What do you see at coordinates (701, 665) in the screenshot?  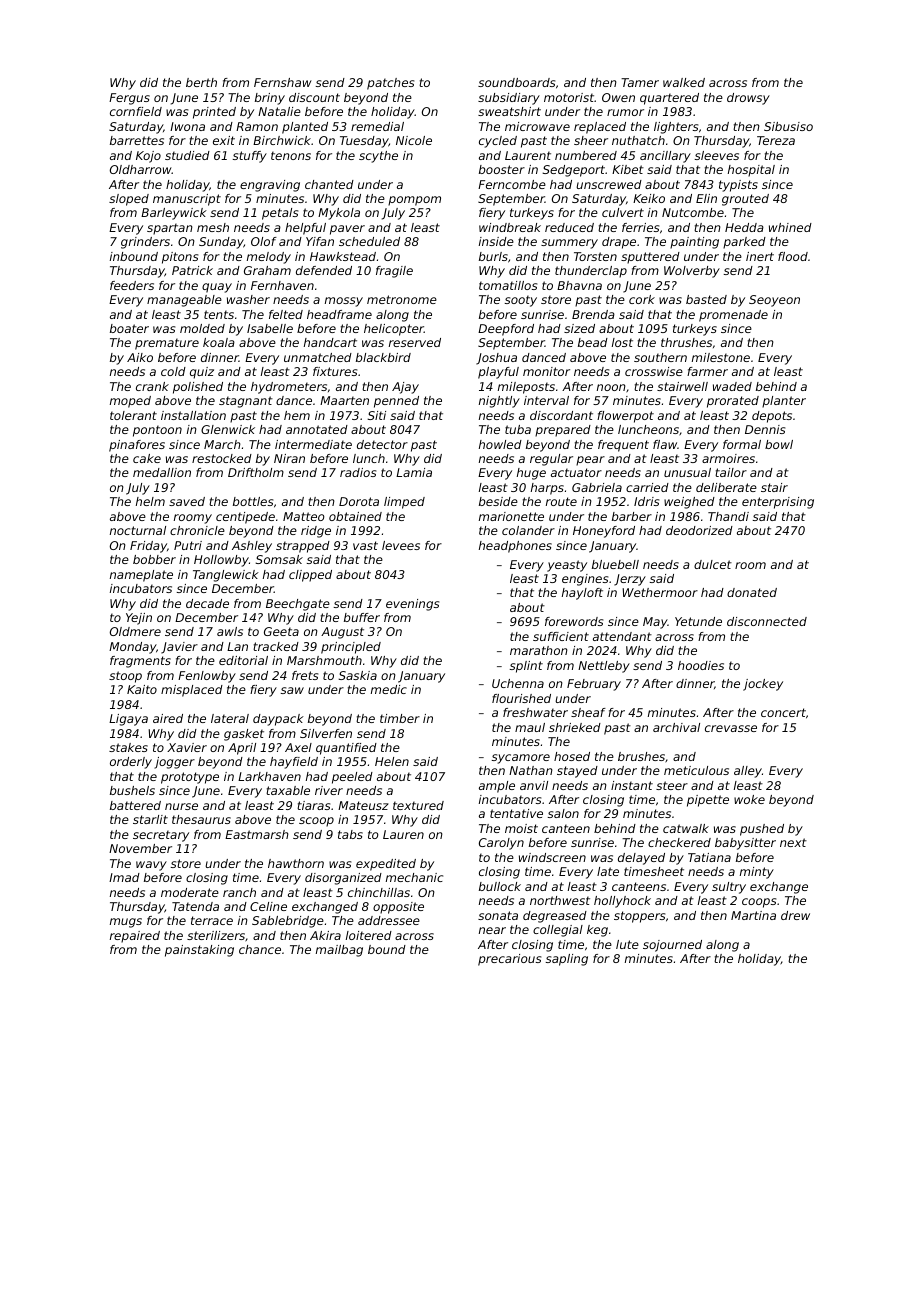 I see `hoodies` at bounding box center [701, 665].
